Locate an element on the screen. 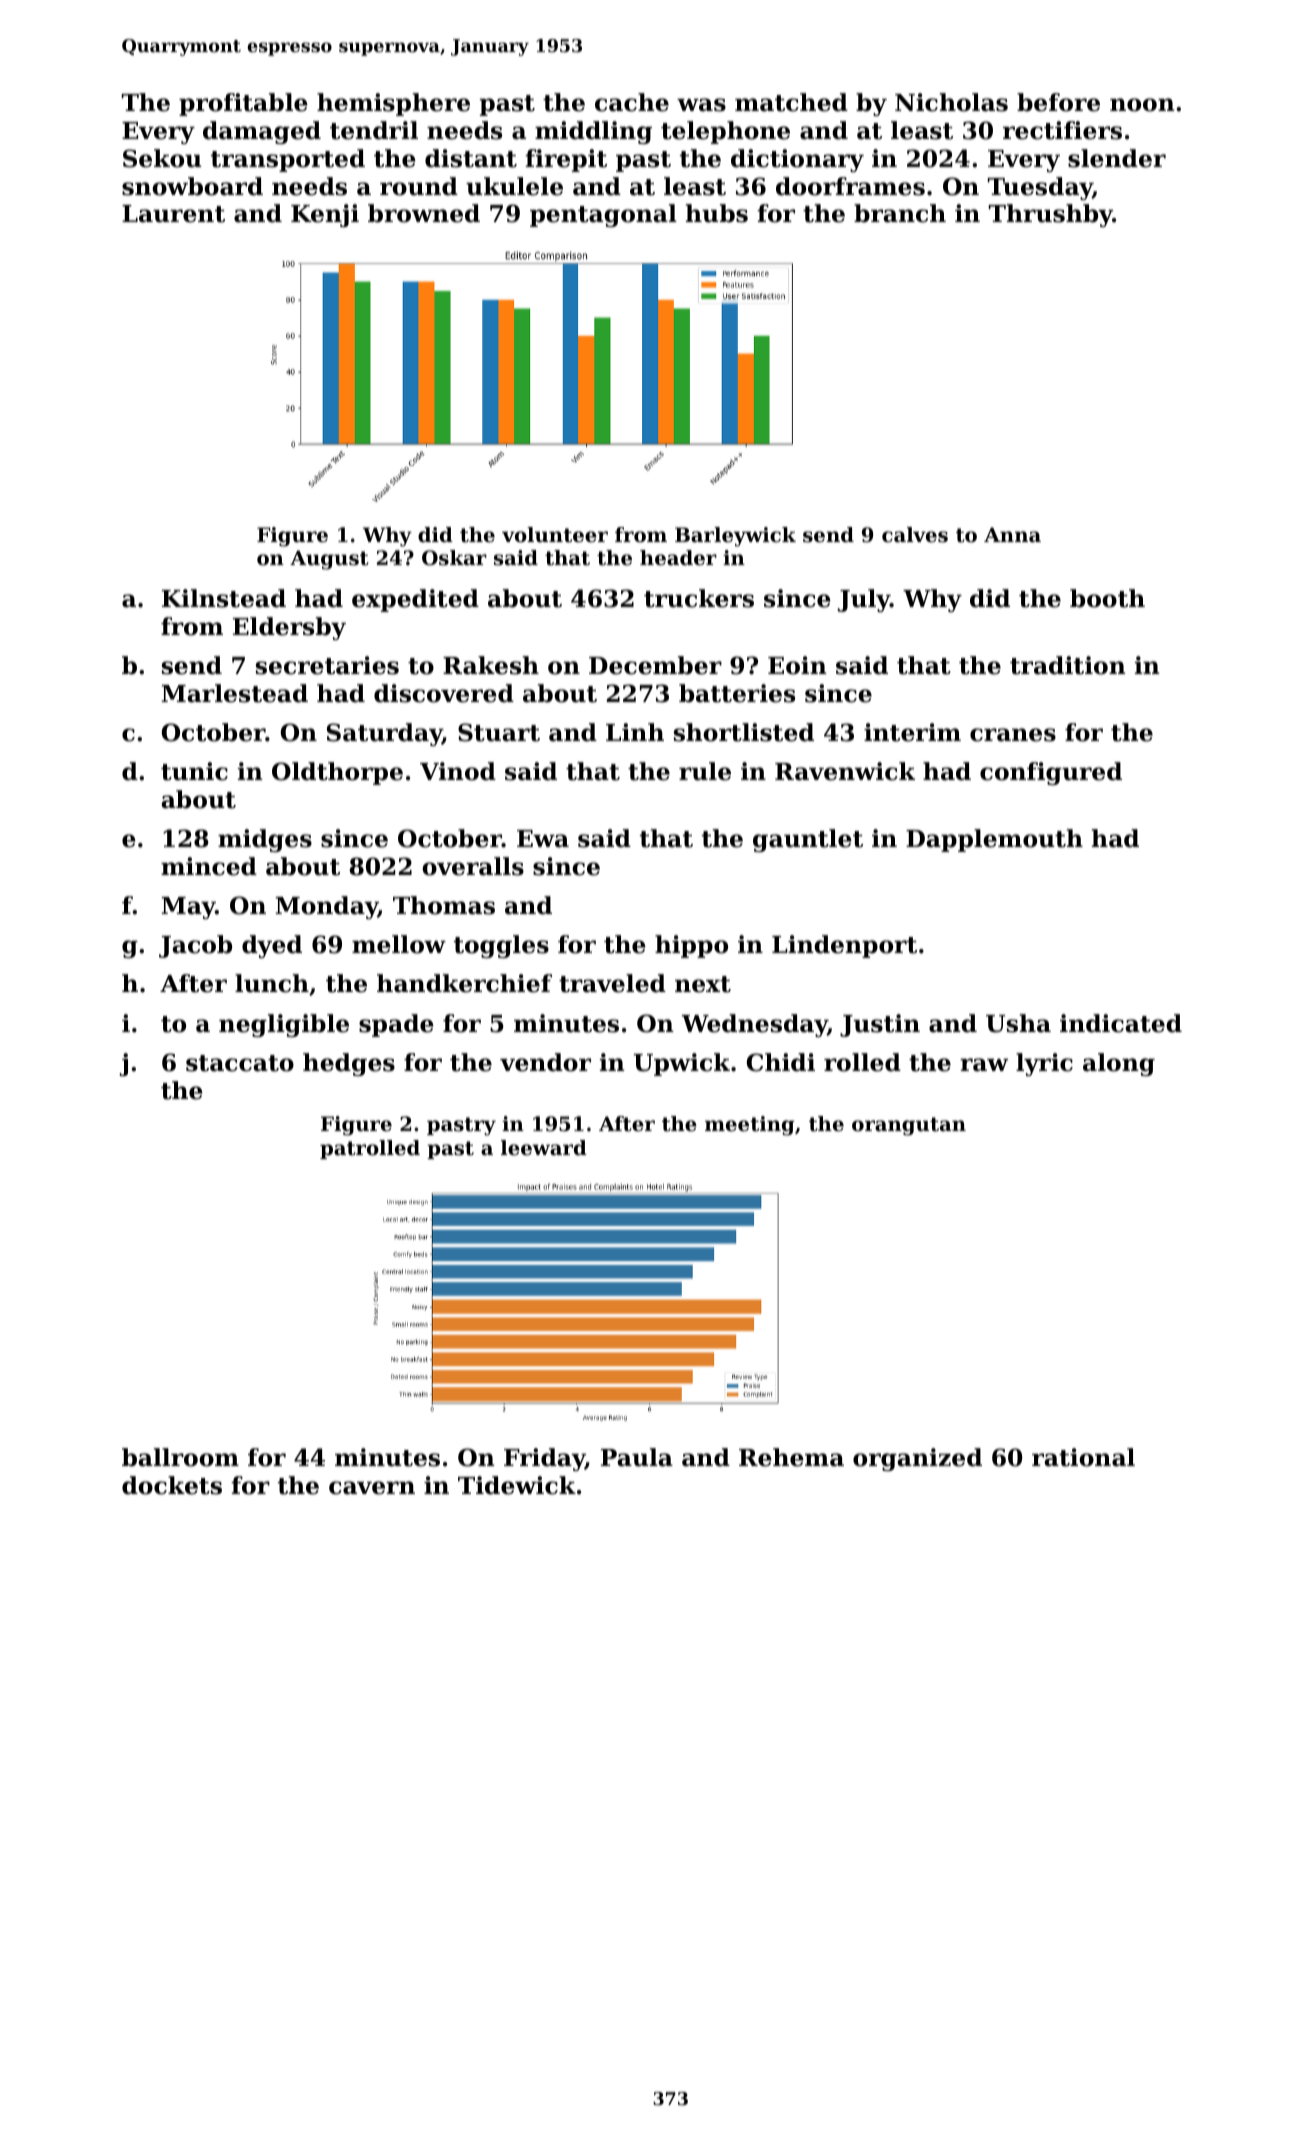 This screenshot has height=2150, width=1305. snowboard is located at coordinates (192, 186).
